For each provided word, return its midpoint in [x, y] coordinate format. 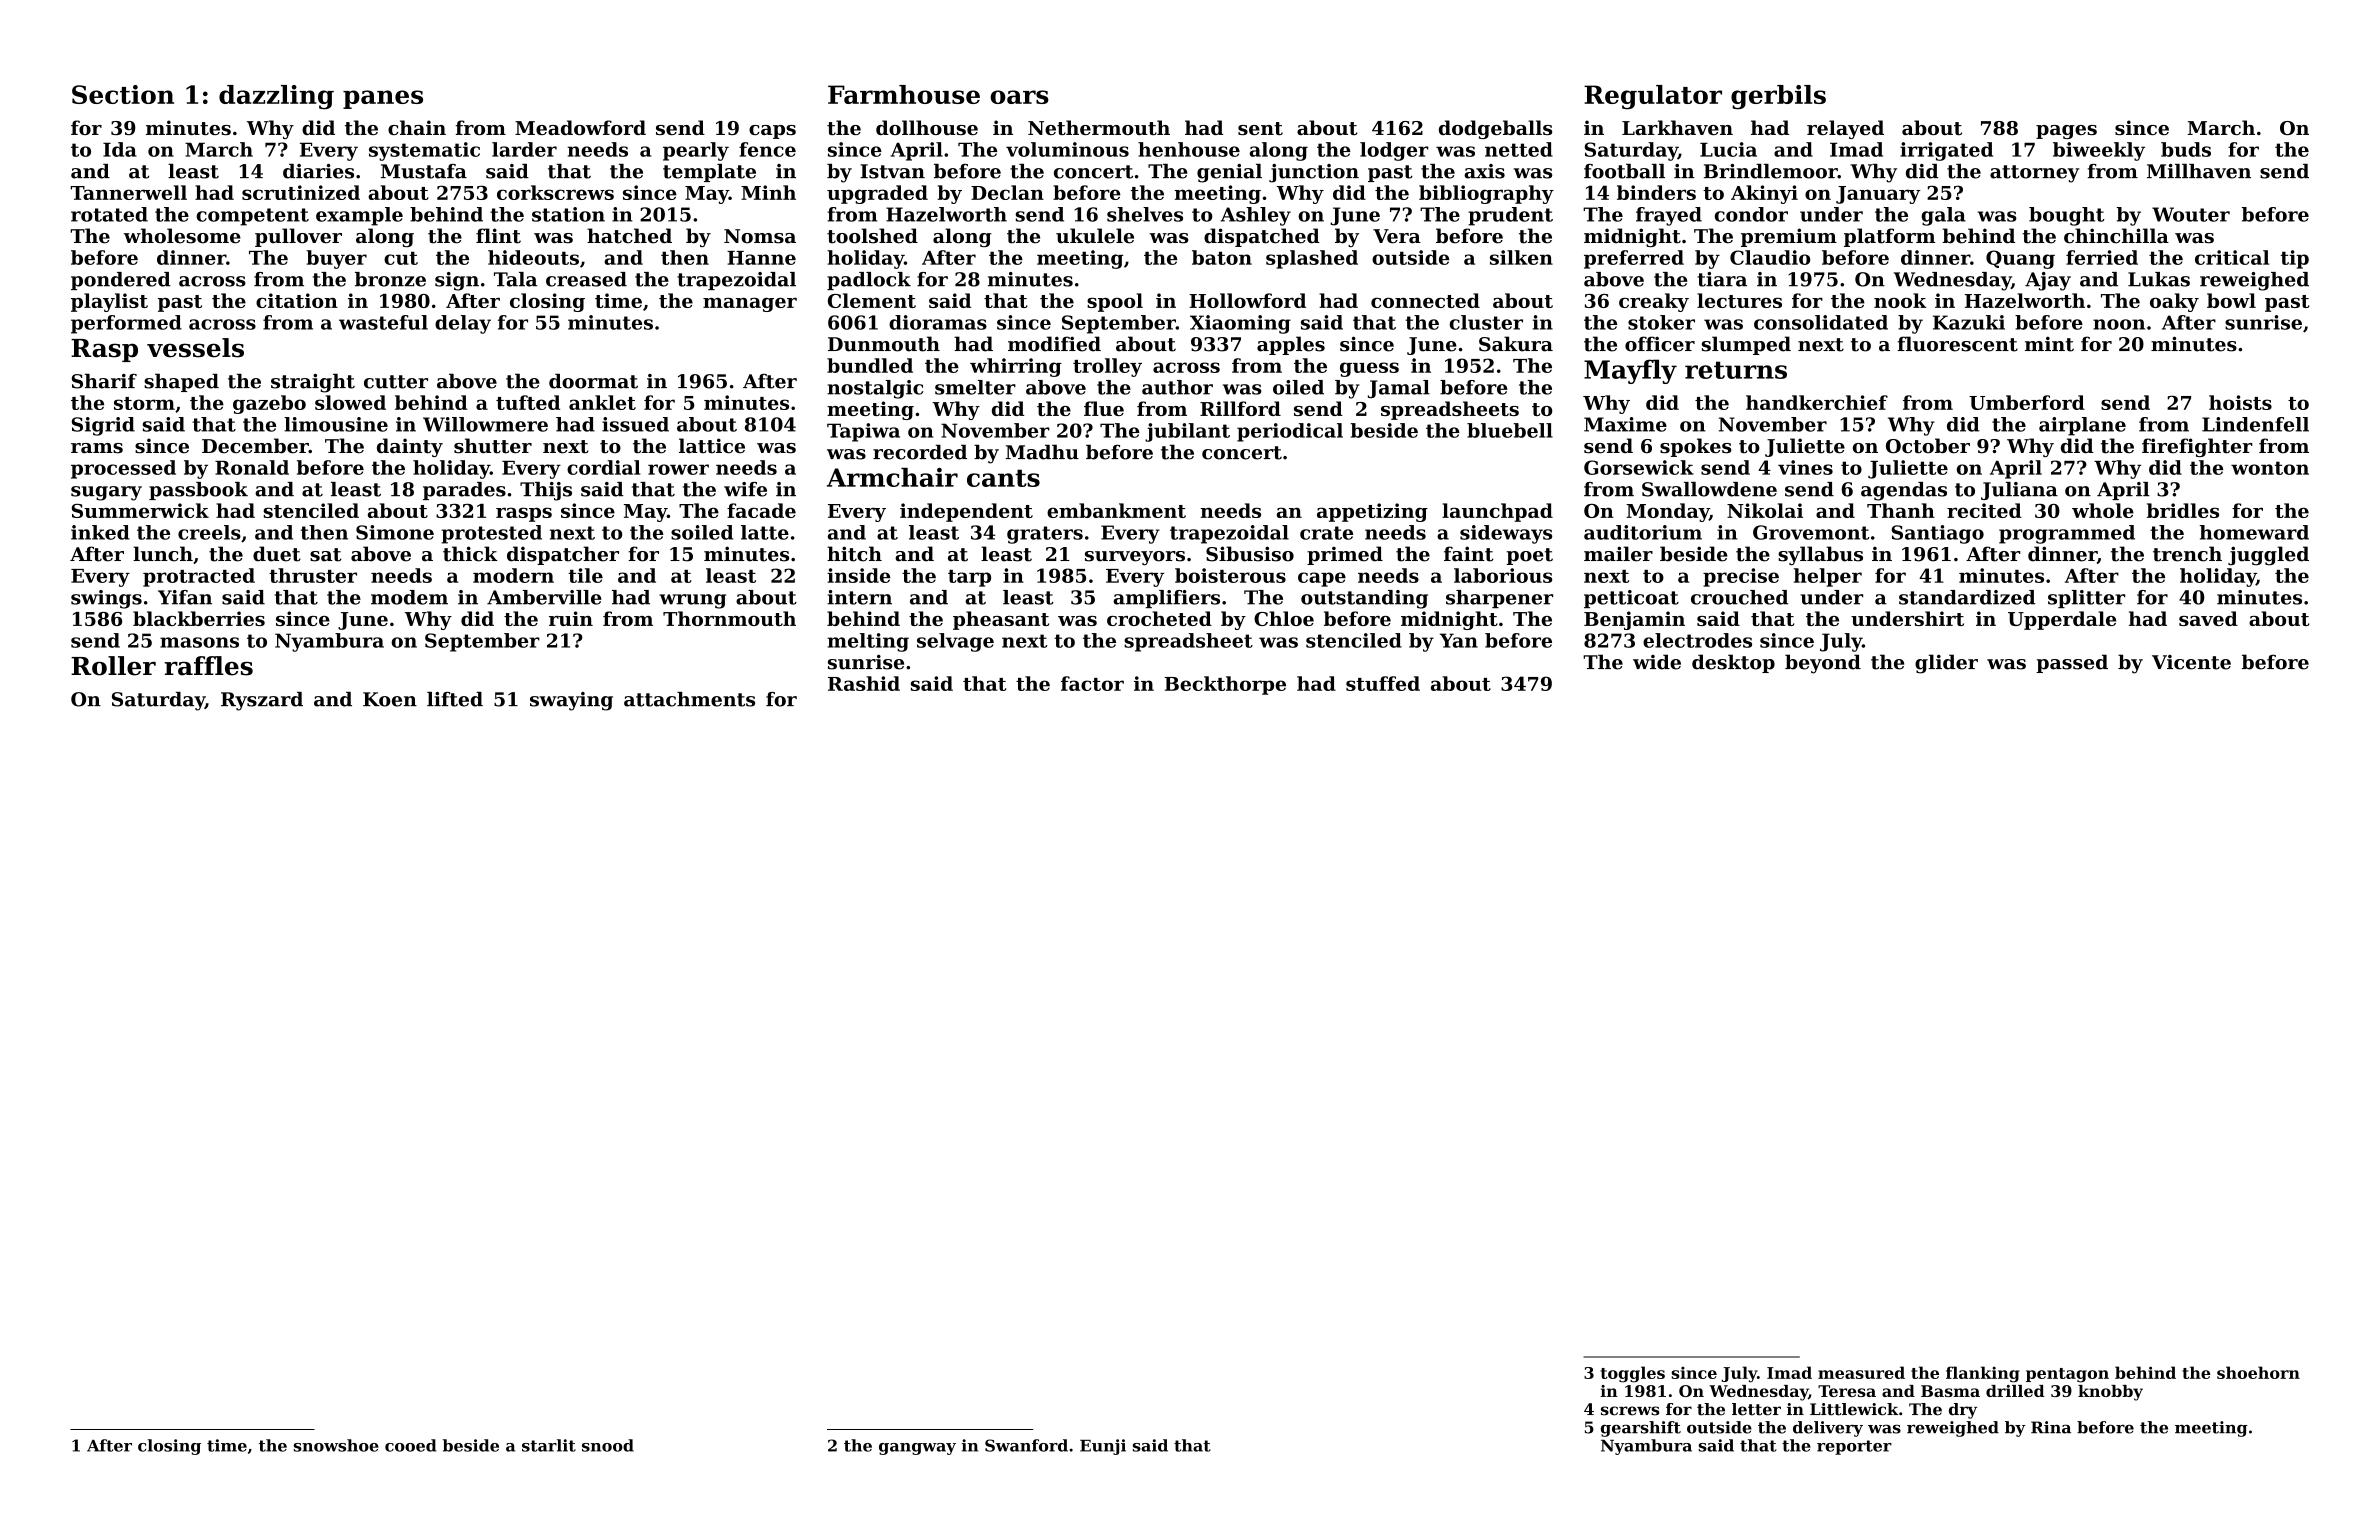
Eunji [1103, 1447]
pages [2066, 132]
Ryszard [262, 701]
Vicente [2191, 662]
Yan [1459, 640]
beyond [1823, 664]
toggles [1633, 1374]
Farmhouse [904, 94]
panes [383, 99]
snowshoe [336, 1445]
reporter [1854, 1447]
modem [409, 597]
